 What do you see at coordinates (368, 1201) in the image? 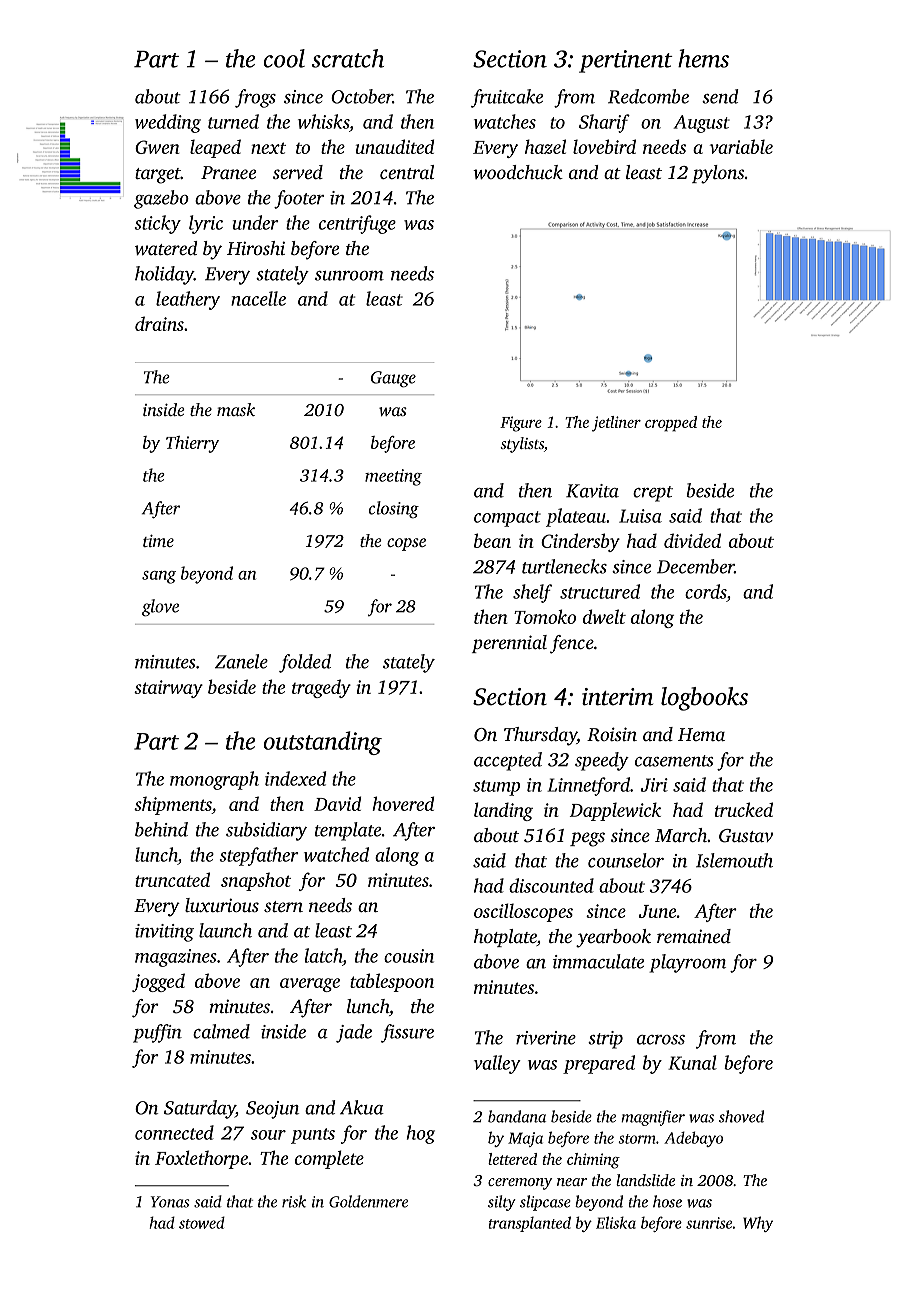
I see `Goldenmere` at bounding box center [368, 1201].
